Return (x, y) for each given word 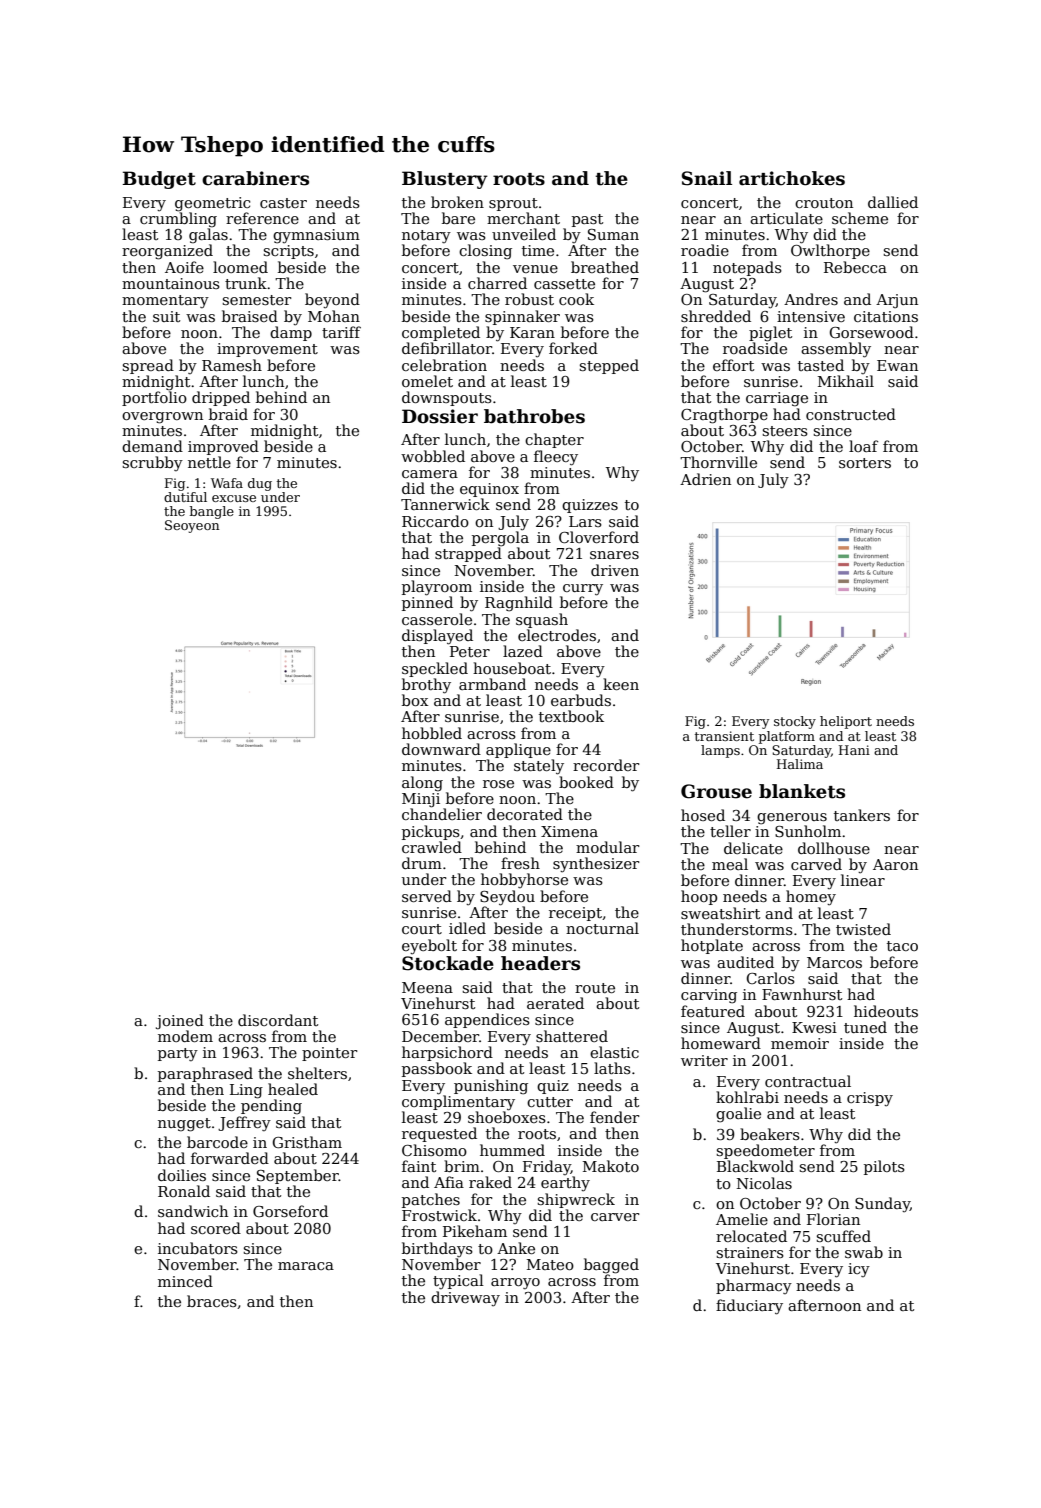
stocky (795, 722)
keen (621, 684)
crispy (870, 1099)
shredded (716, 316)
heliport (846, 722)
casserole (437, 619)
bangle (212, 512)
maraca (306, 1266)
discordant (278, 1020)
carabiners (255, 178)
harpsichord (447, 1053)
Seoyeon (192, 526)
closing (485, 252)
